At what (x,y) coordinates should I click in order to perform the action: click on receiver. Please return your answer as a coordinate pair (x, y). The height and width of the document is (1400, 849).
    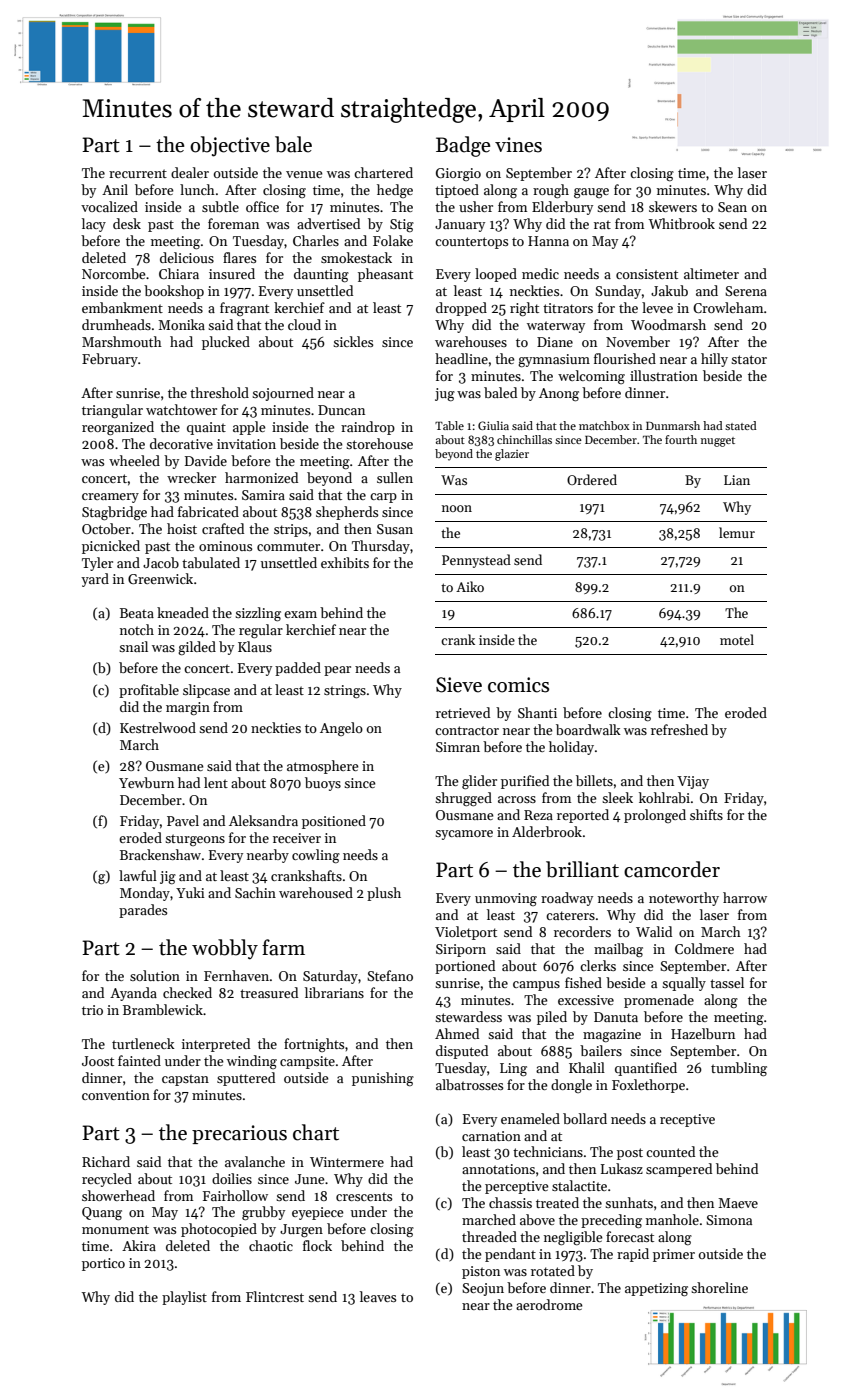
    Looking at the image, I should click on (297, 838).
